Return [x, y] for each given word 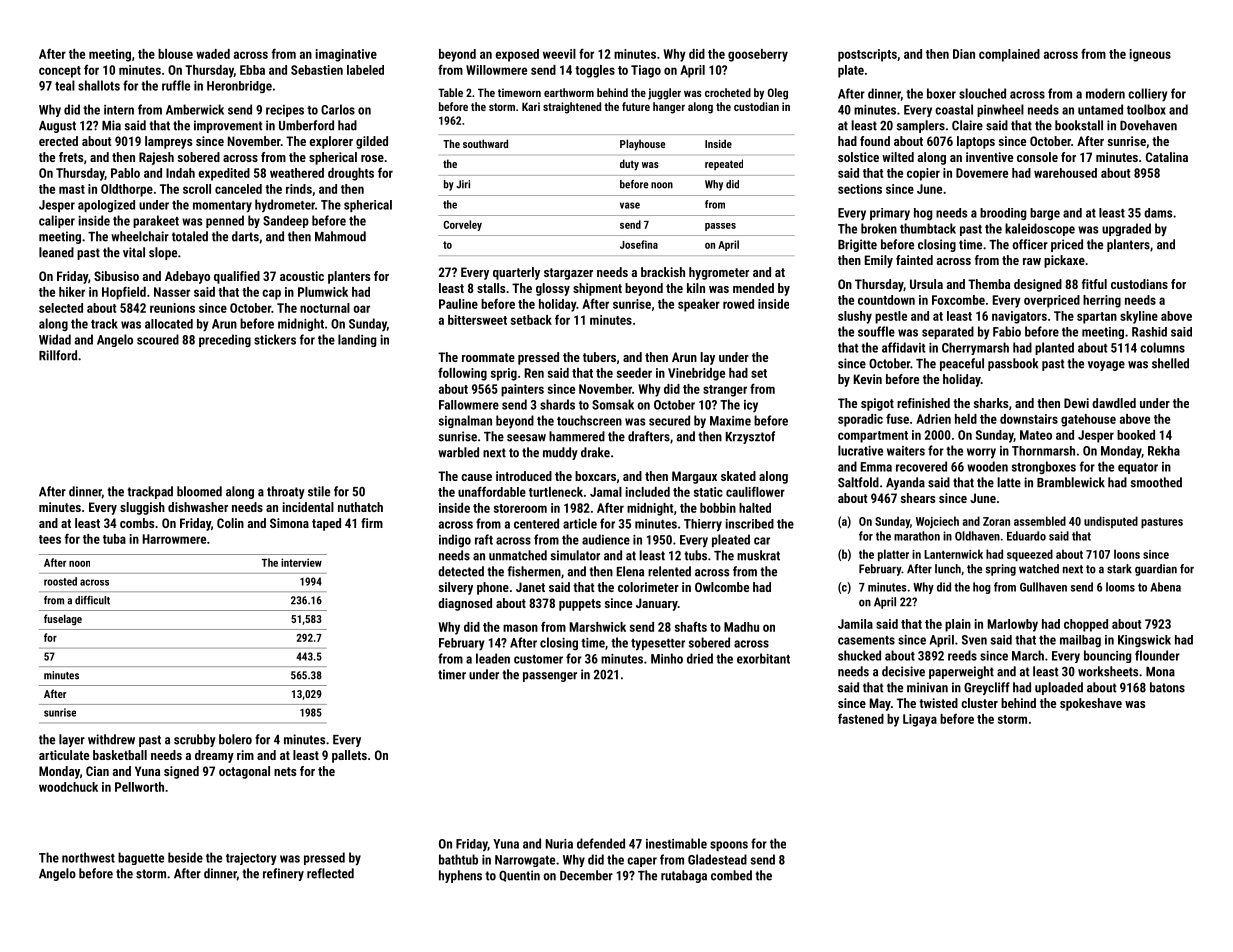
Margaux [694, 477]
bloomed [199, 491]
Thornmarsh [1043, 451]
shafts [691, 626]
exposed [517, 55]
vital [134, 252]
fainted [914, 260]
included [647, 492]
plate [851, 71]
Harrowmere [174, 539]
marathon [917, 536]
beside [185, 857]
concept [60, 72]
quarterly [516, 273]
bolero [235, 739]
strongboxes [1044, 467]
